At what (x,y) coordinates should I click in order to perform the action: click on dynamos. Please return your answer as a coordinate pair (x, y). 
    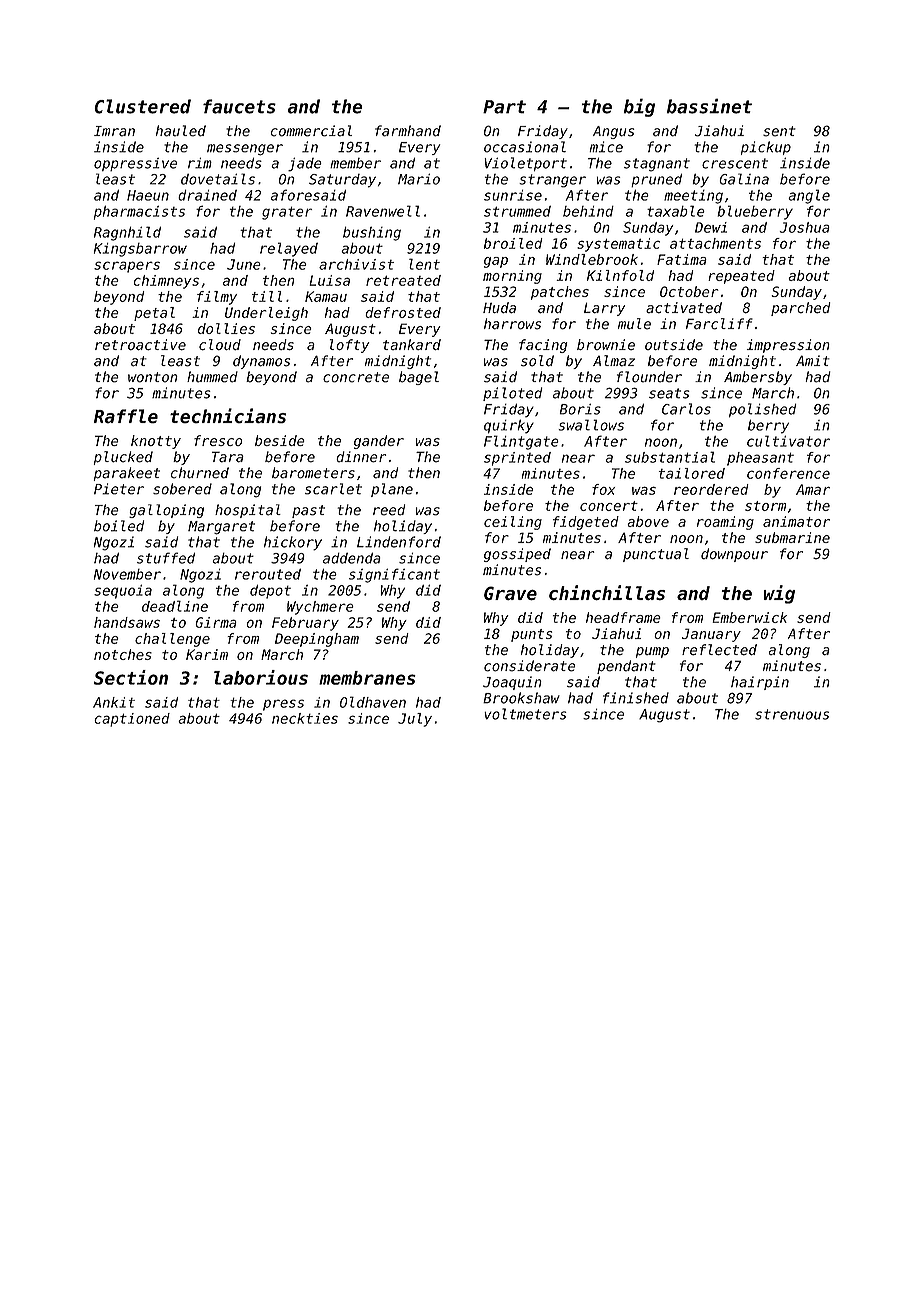
    Looking at the image, I should click on (261, 362).
